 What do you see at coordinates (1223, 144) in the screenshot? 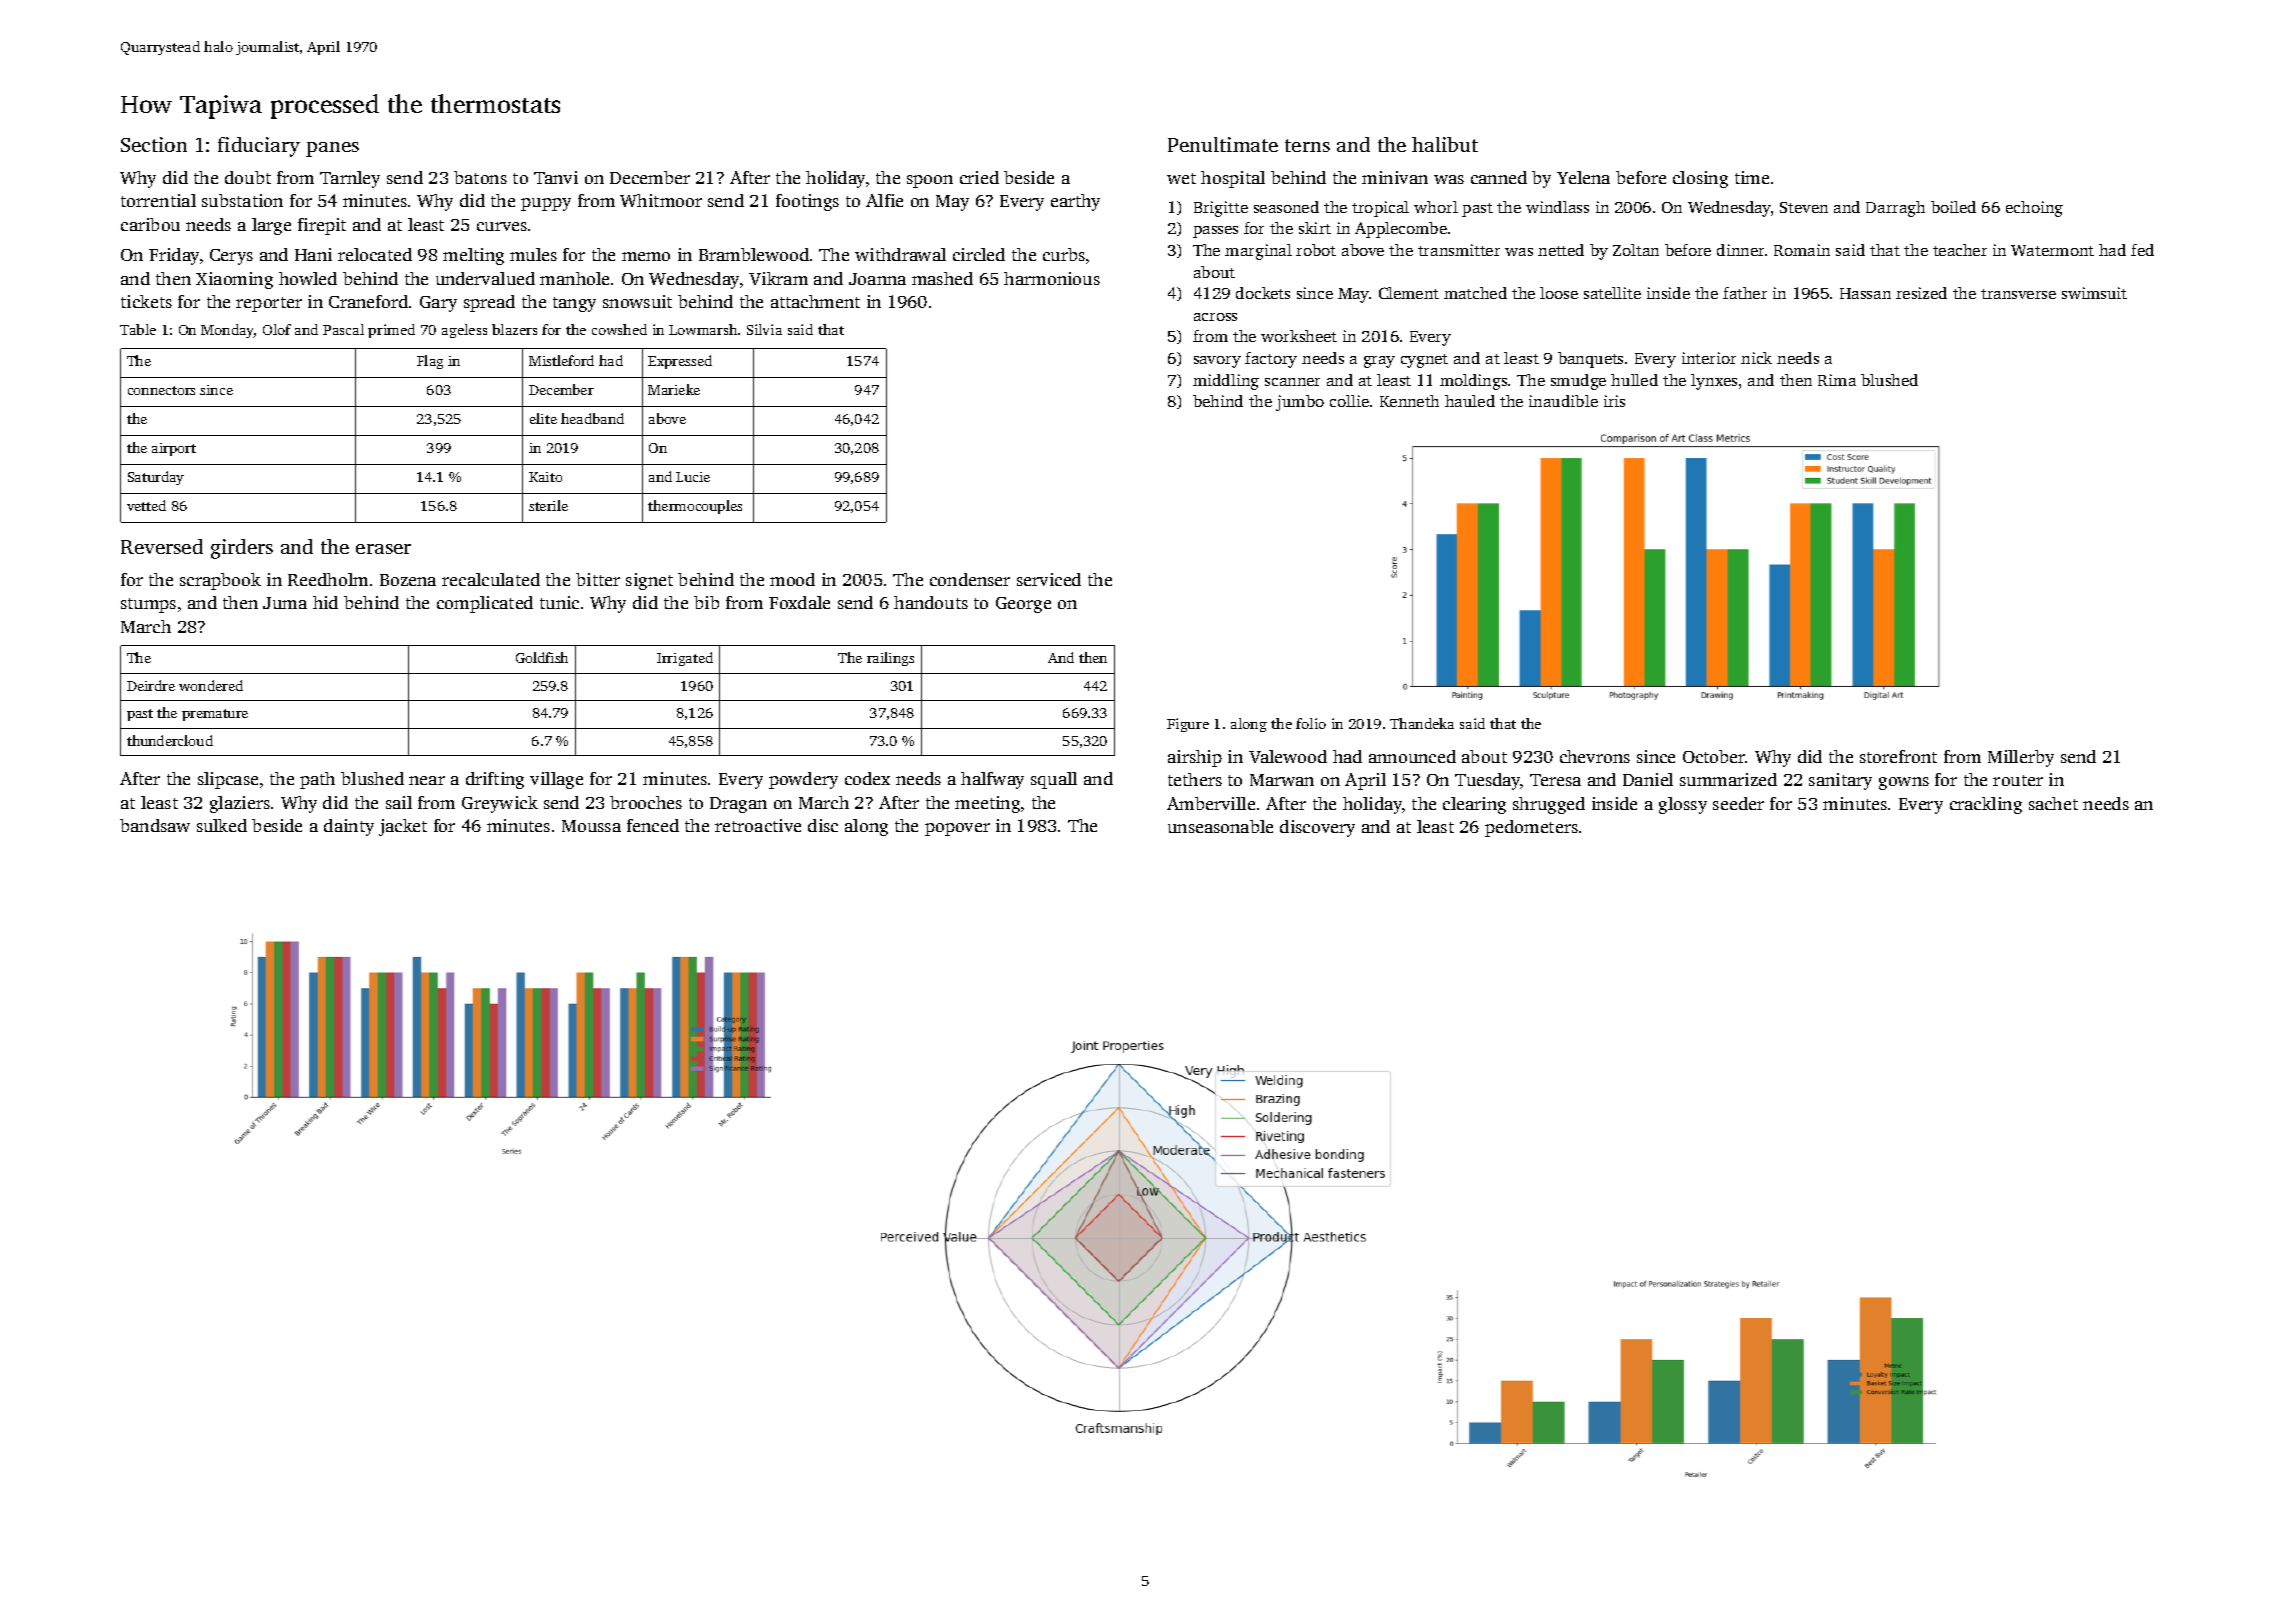
I see `Penultimate` at bounding box center [1223, 144].
